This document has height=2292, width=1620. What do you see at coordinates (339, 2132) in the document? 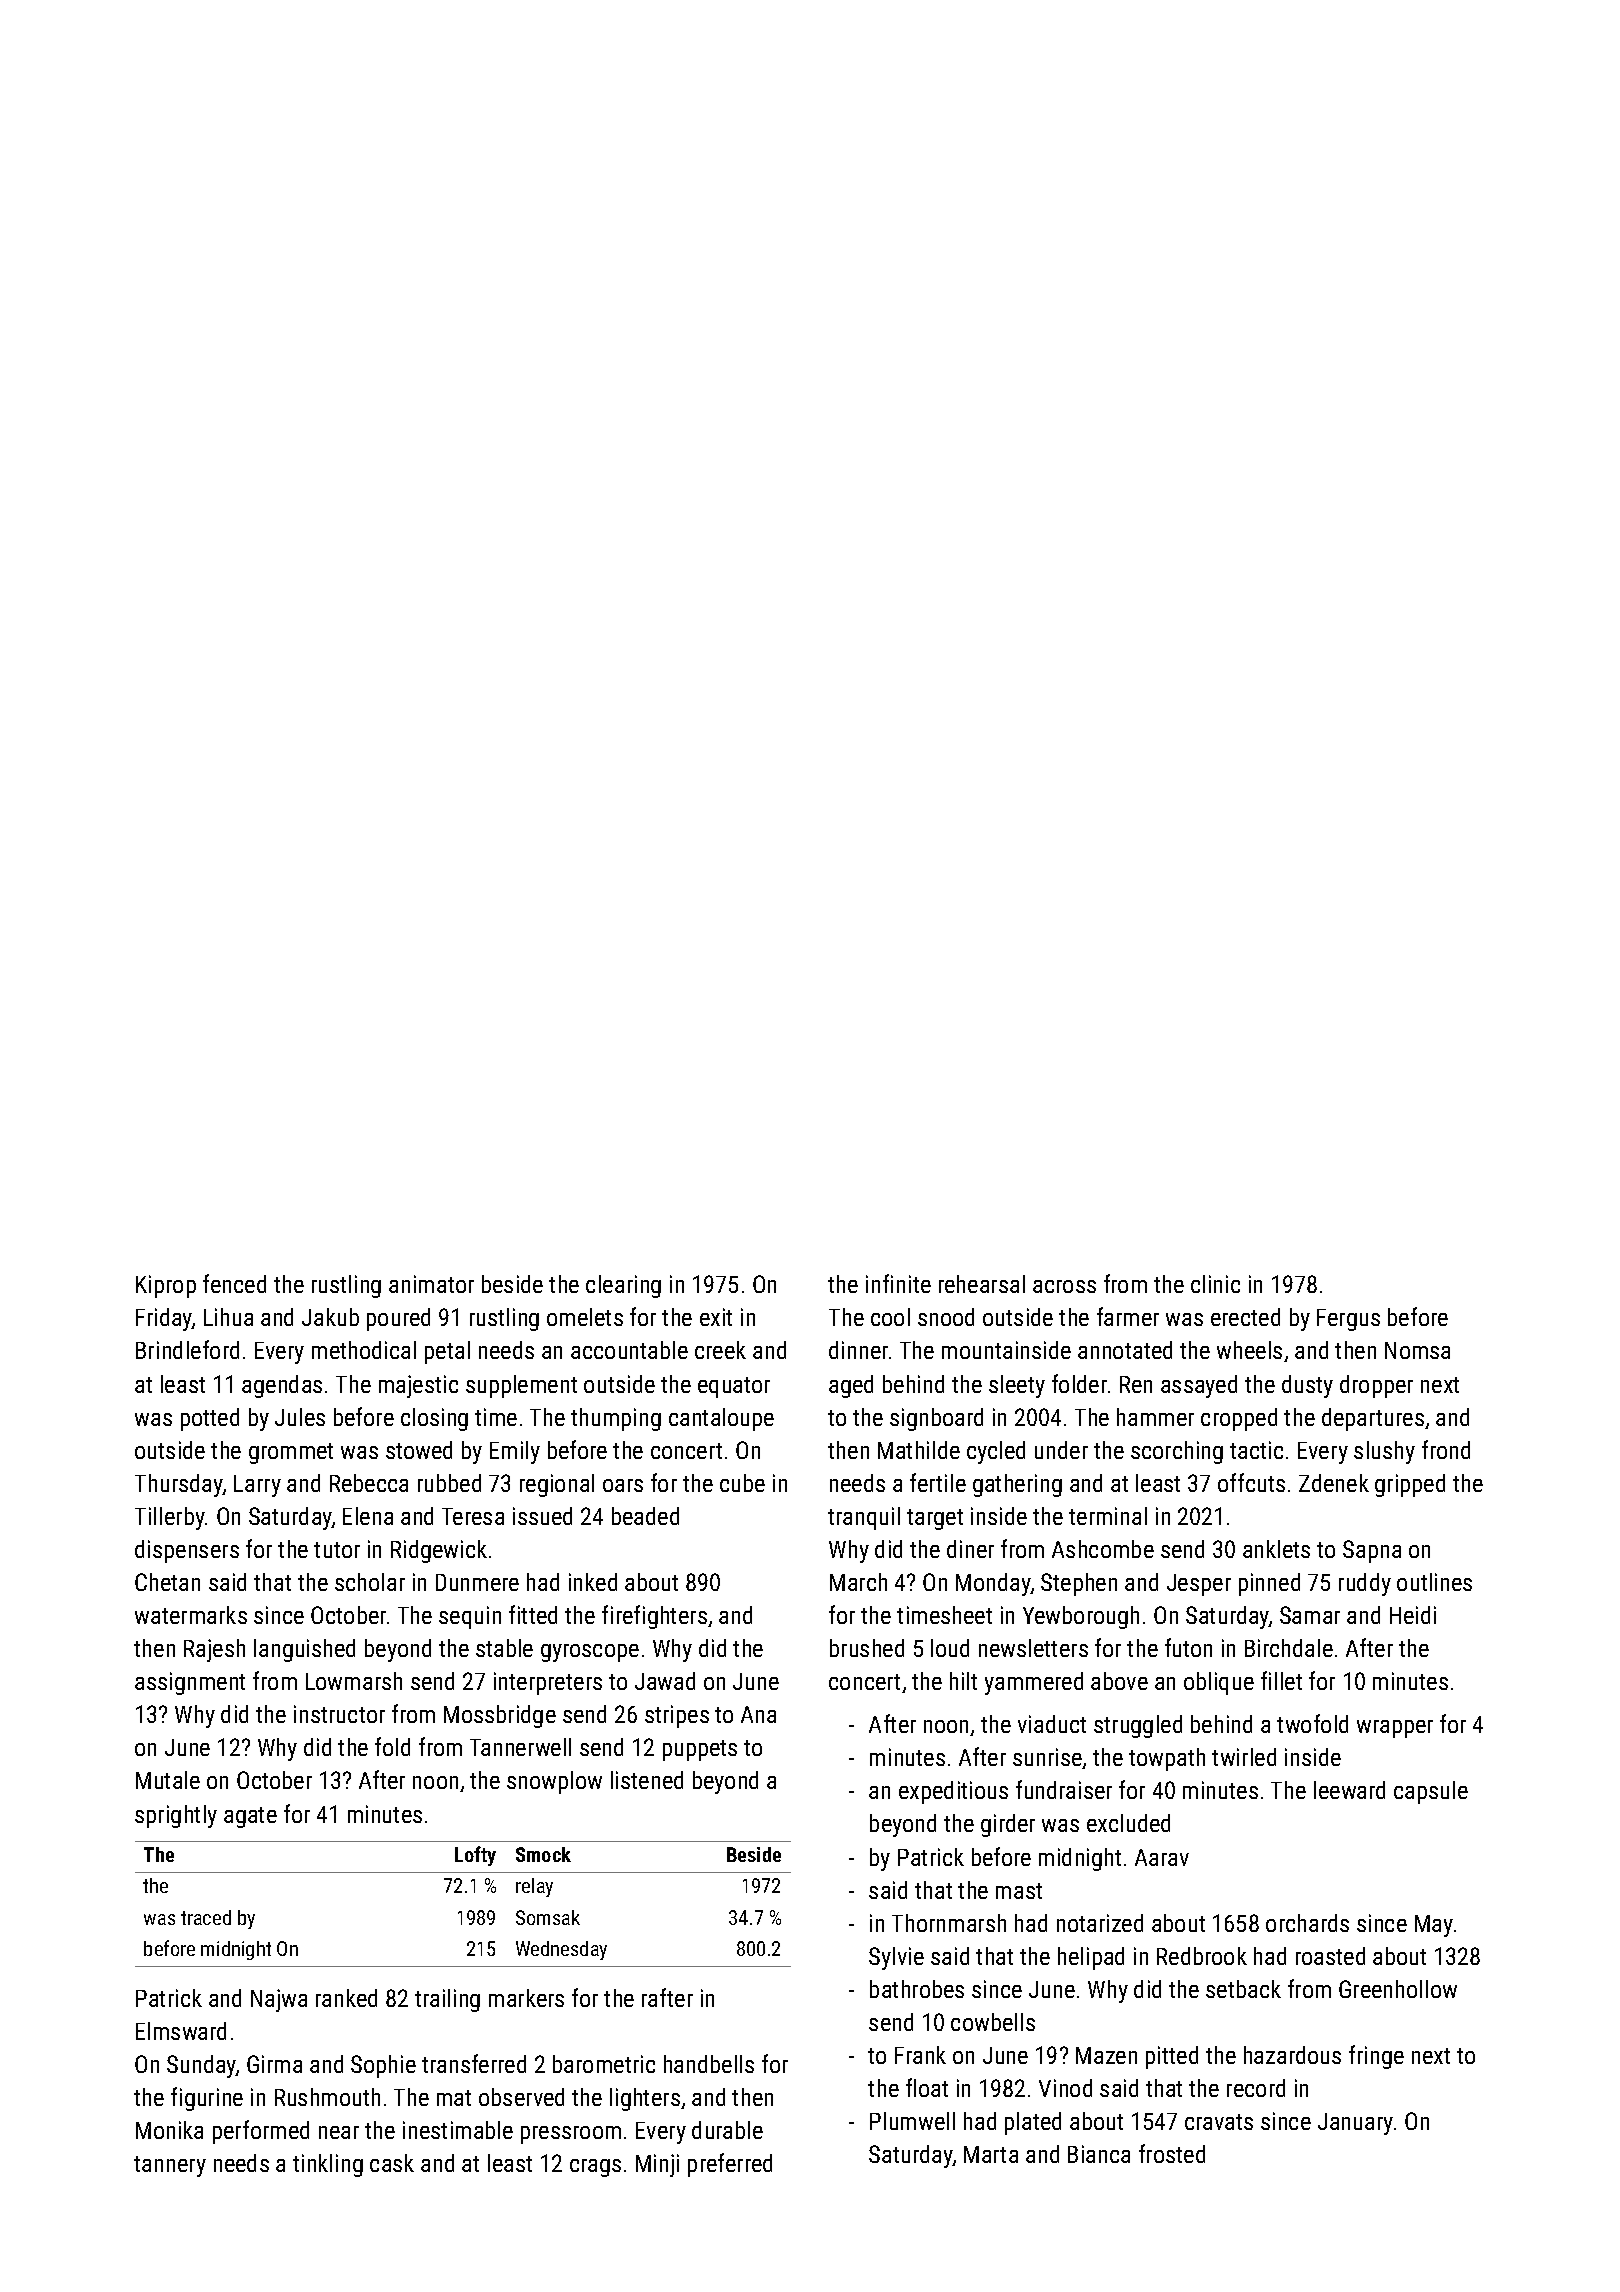
I see `near` at bounding box center [339, 2132].
